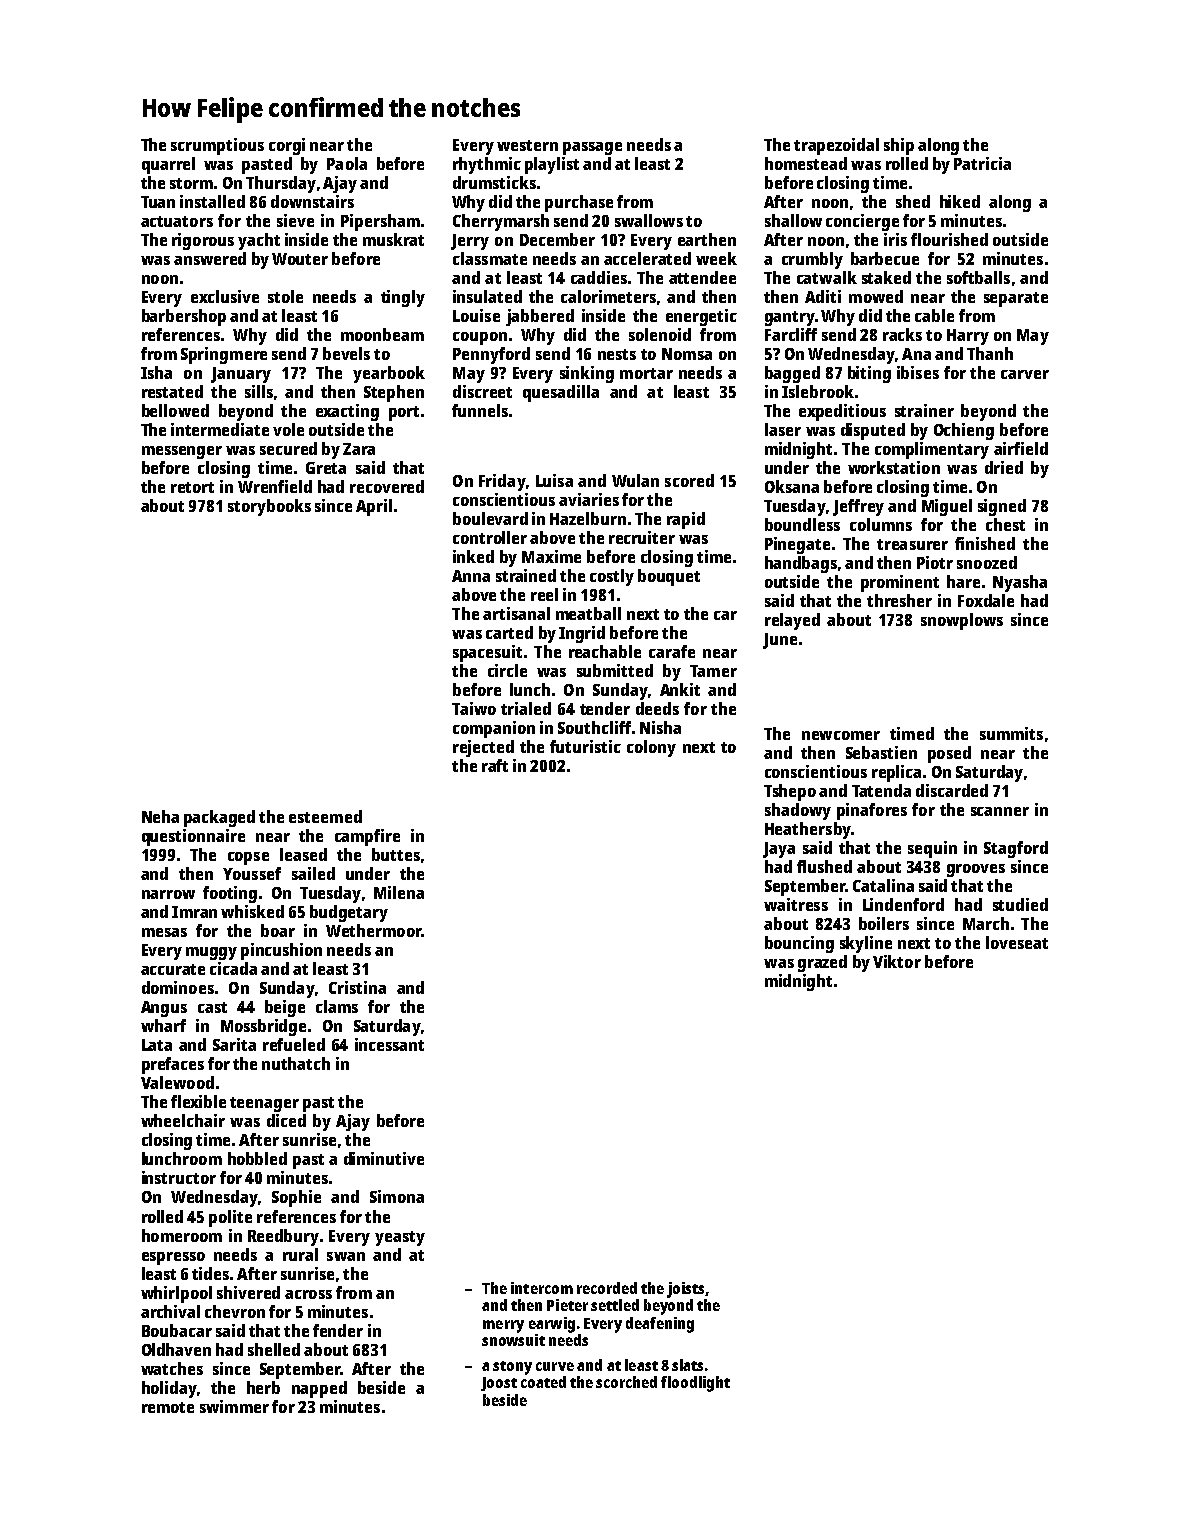 This screenshot has width=1189, height=1538. Describe the element at coordinates (346, 1256) in the screenshot. I see `swan` at that location.
